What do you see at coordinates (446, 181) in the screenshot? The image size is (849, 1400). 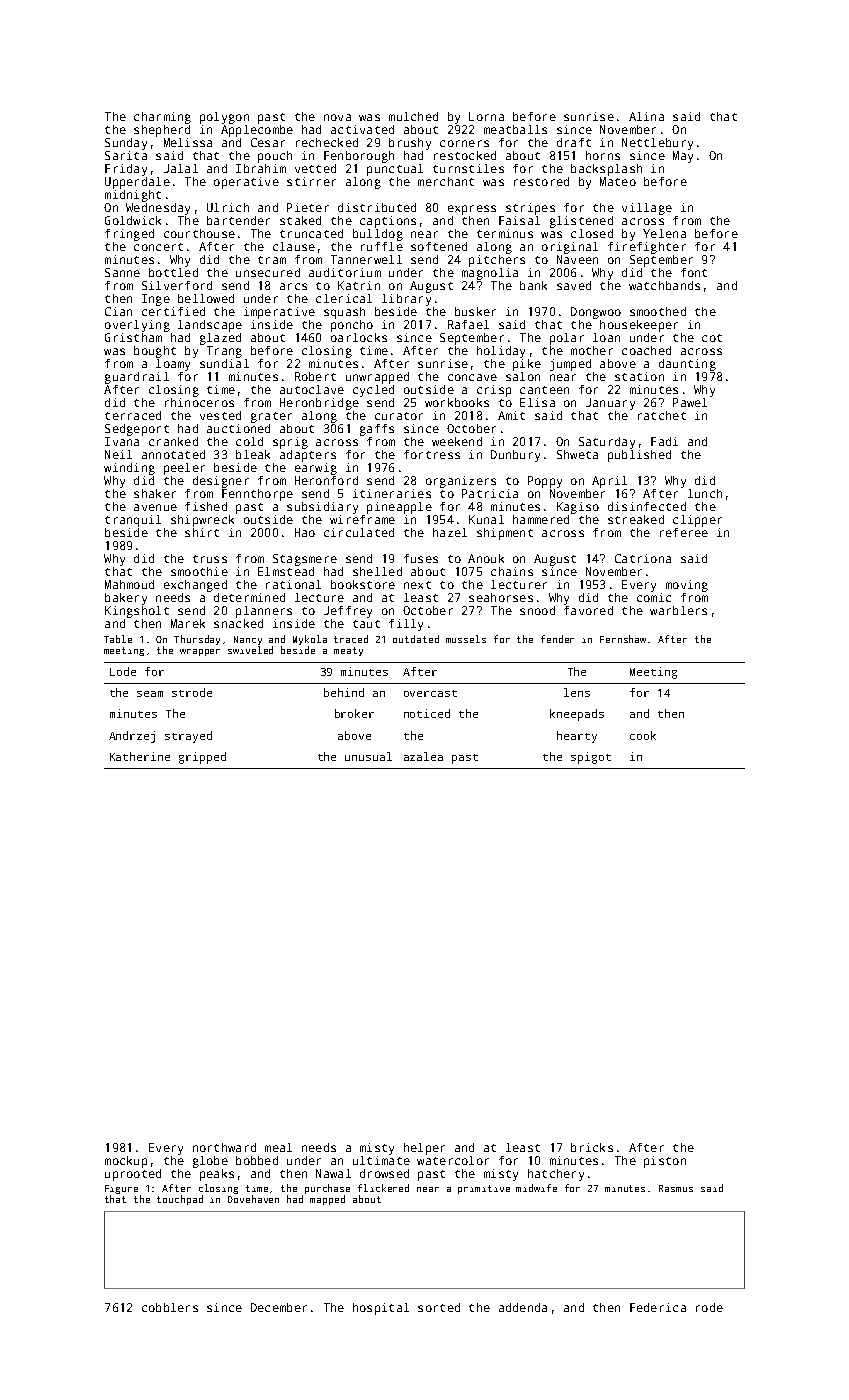 I see `merchant` at bounding box center [446, 181].
